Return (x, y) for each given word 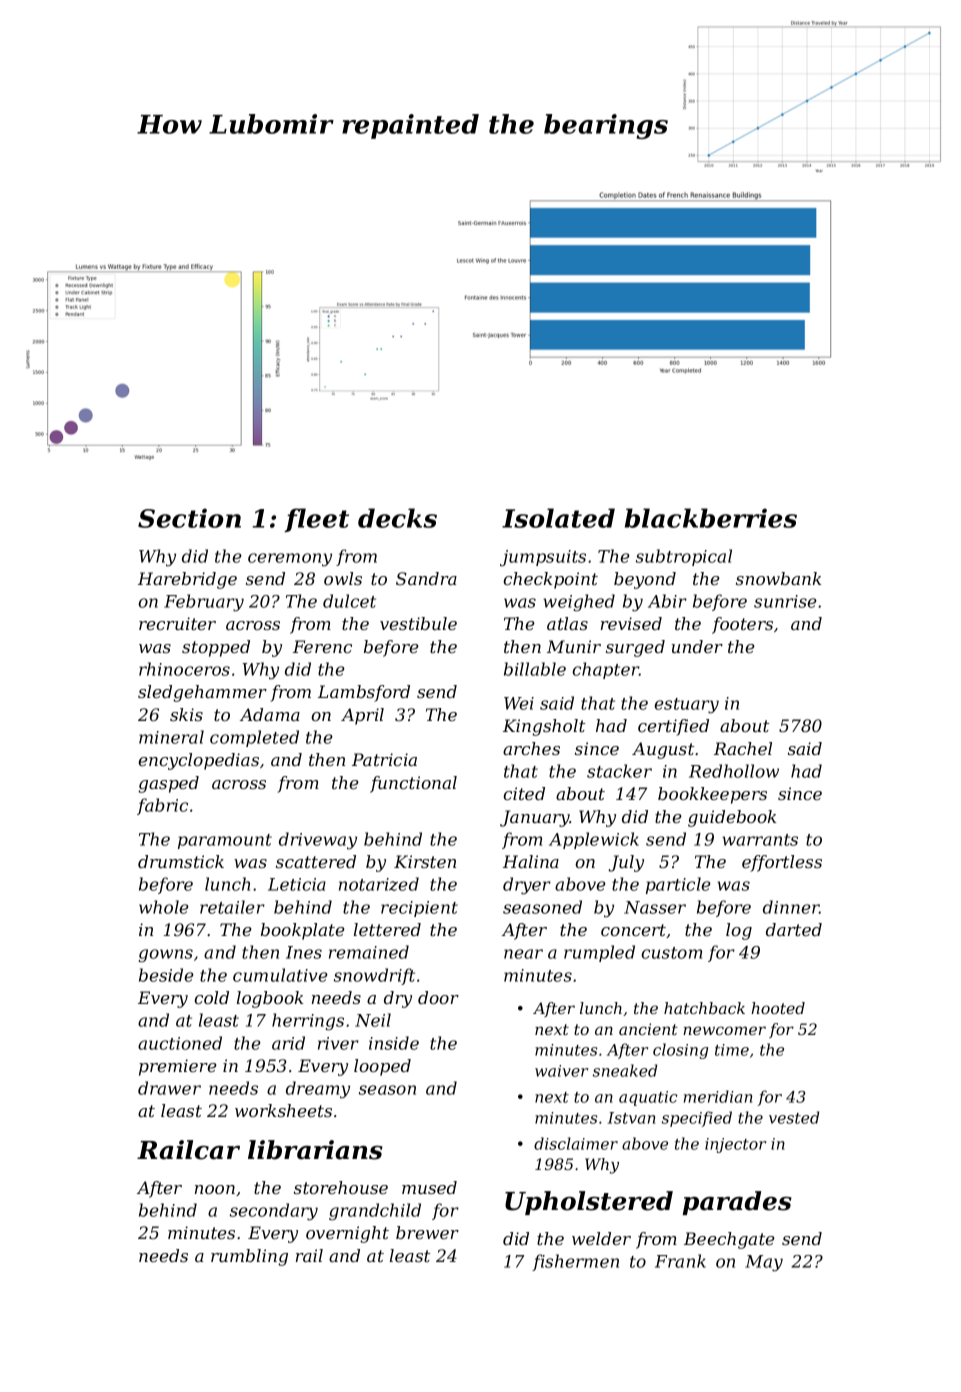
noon (215, 1189)
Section (189, 518)
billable (535, 669)
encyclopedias (199, 761)
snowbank (778, 578)
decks (397, 518)
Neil (373, 1020)
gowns (165, 956)
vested (794, 1117)
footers (742, 625)
